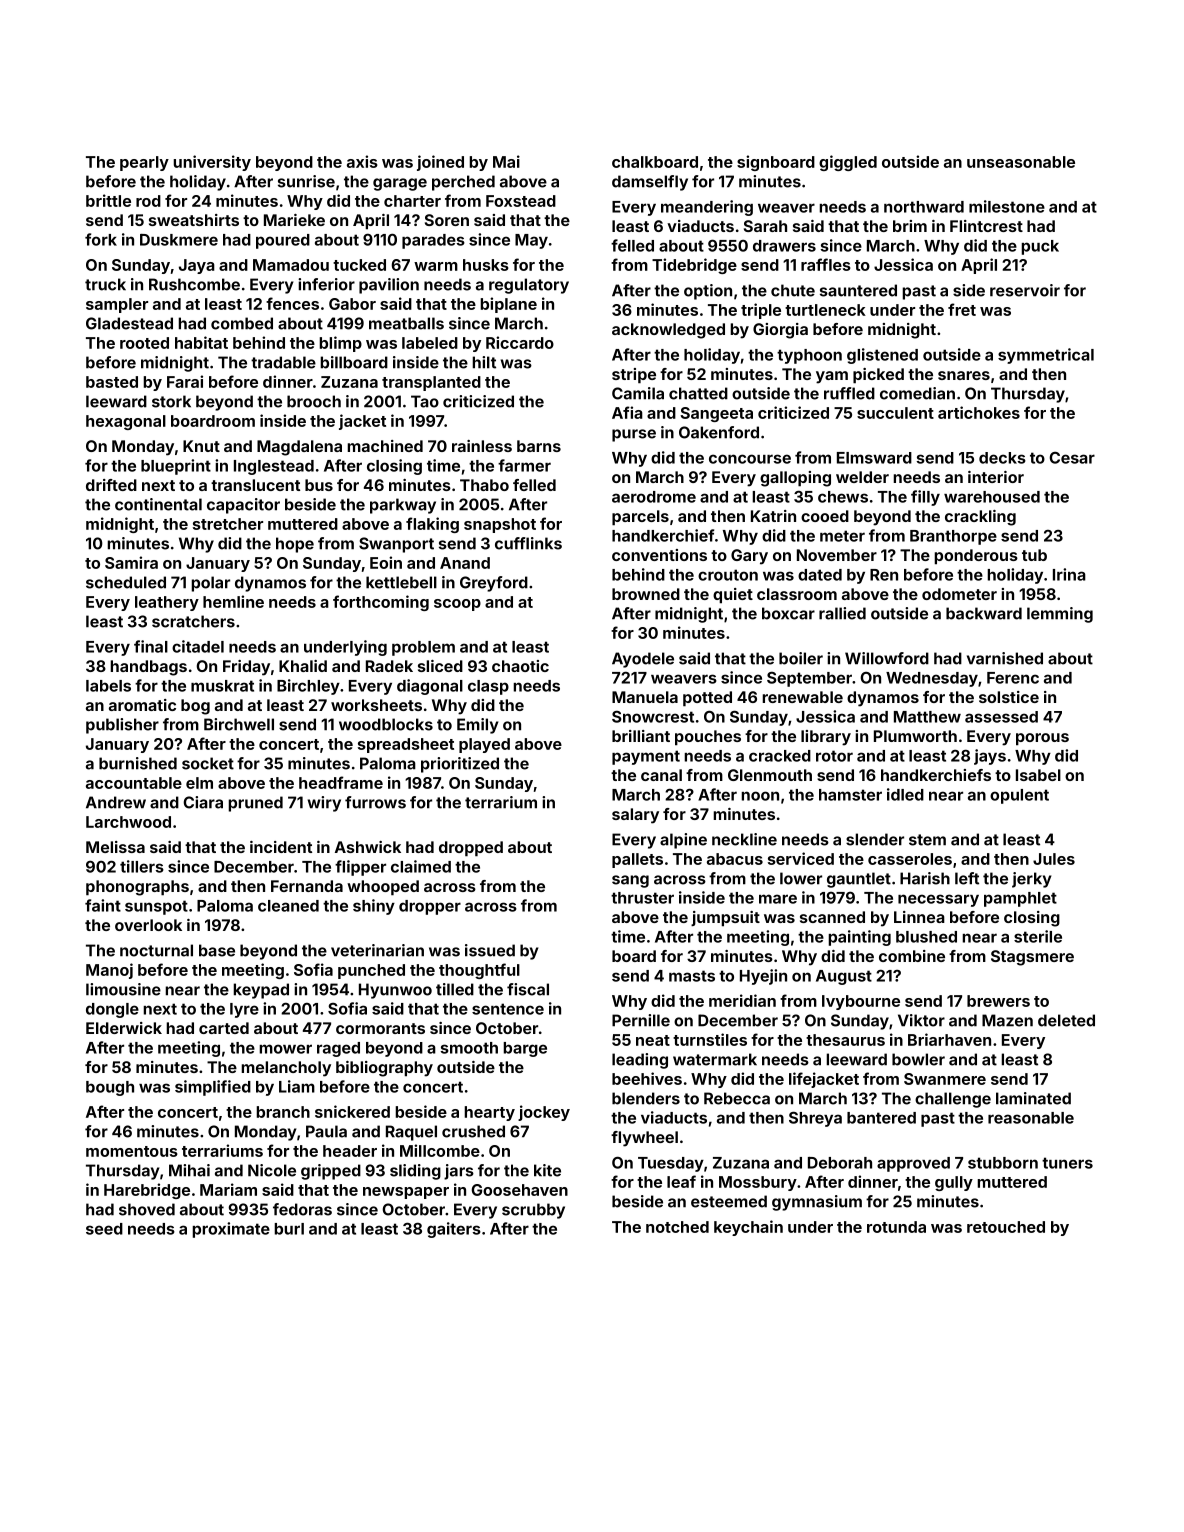 The width and height of the page is (1184, 1532). What do you see at coordinates (341, 782) in the page?
I see `headframe` at bounding box center [341, 782].
